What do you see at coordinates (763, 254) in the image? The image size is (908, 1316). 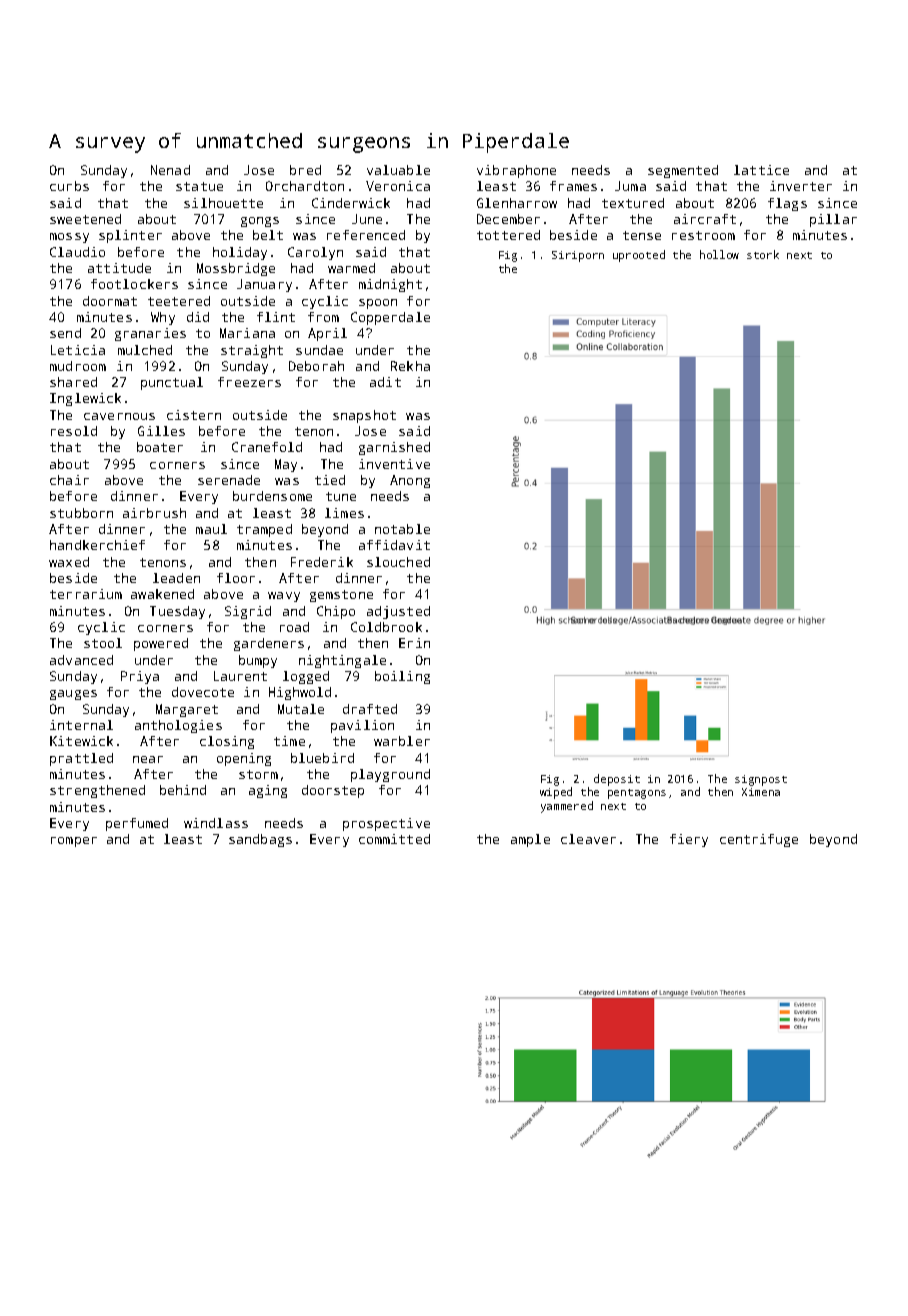 I see `stork` at bounding box center [763, 254].
